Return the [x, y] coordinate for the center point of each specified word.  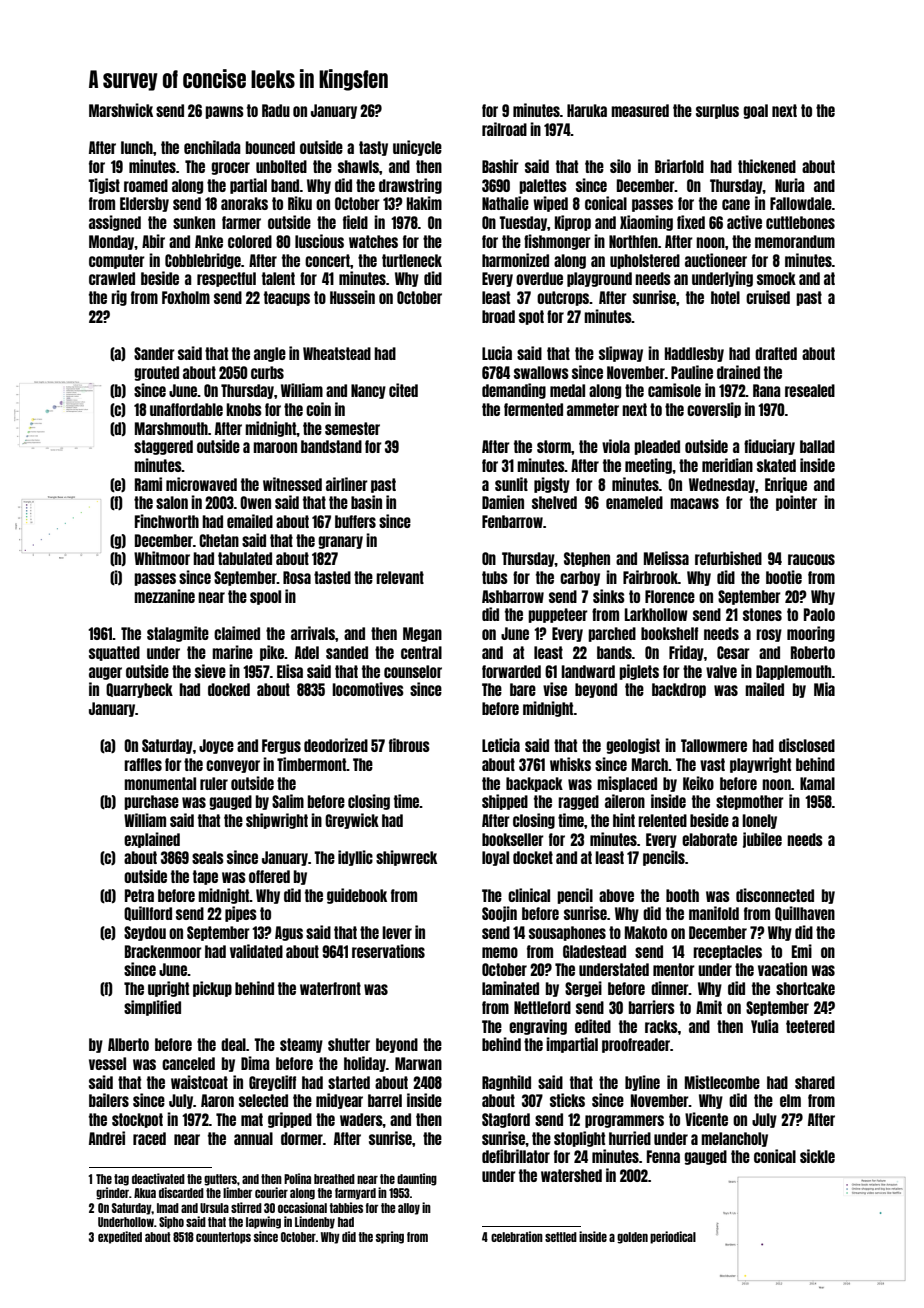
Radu [276, 110]
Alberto [128, 1044]
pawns [224, 112]
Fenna [663, 1156]
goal [755, 111]
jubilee [762, 840]
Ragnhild [506, 1083]
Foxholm [186, 297]
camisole [674, 390]
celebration [517, 1236]
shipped [505, 802]
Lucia [497, 353]
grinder [112, 1193]
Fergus [281, 746]
